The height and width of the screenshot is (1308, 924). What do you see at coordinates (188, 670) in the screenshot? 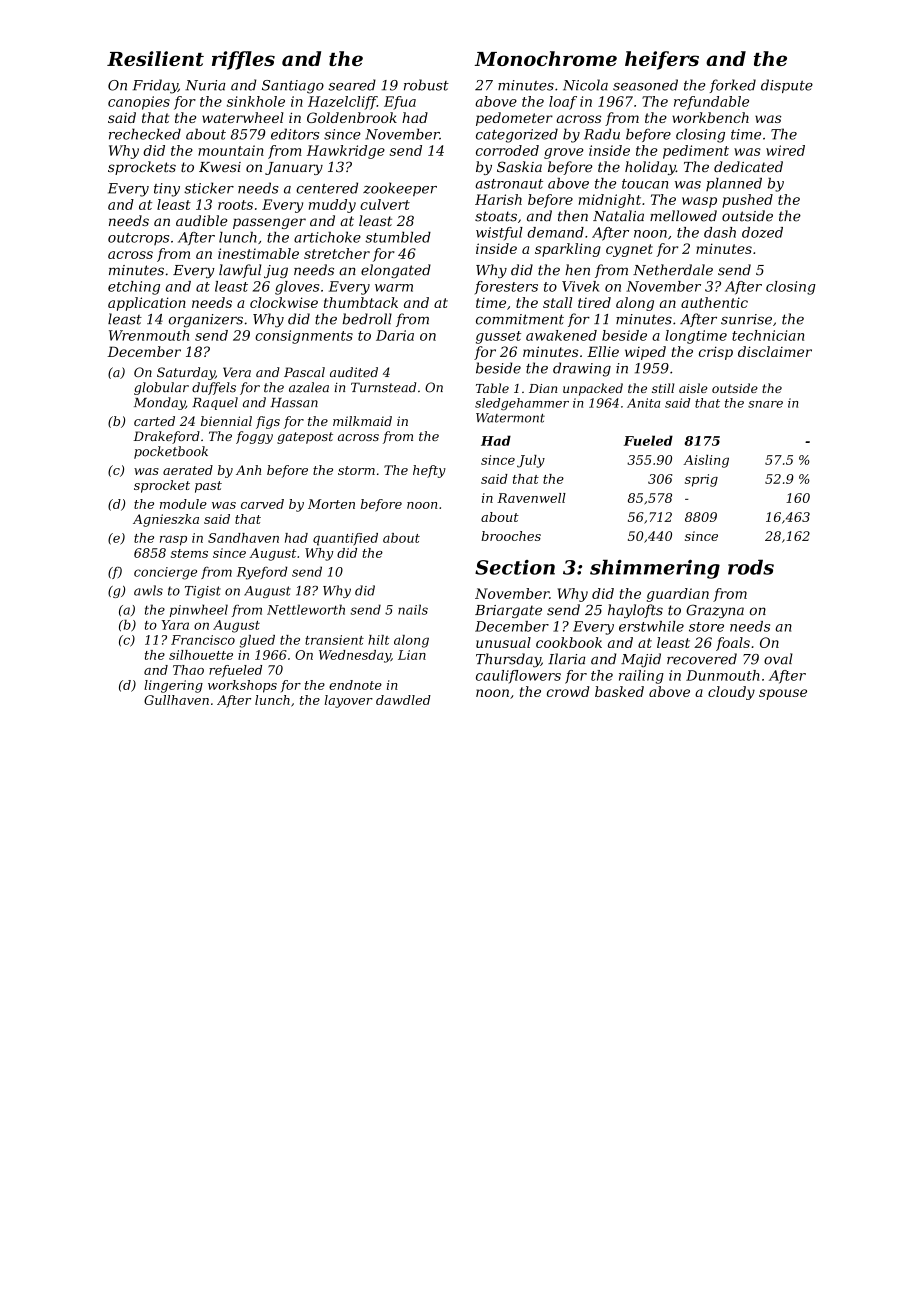
I see `Thao` at bounding box center [188, 670].
